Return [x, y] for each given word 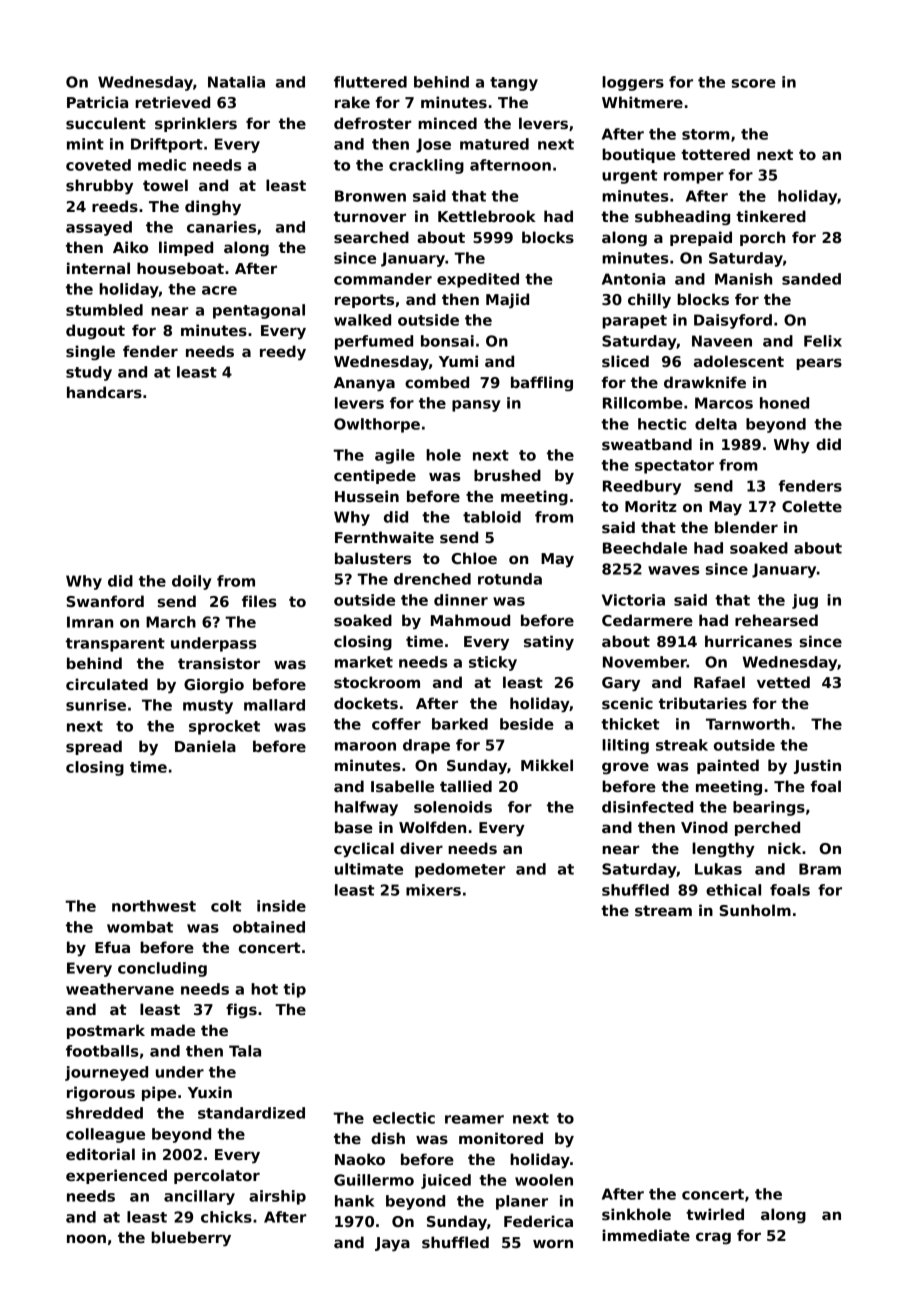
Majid [507, 300]
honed [784, 403]
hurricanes [748, 641]
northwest [154, 906]
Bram [820, 869]
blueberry [191, 1239]
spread [94, 747]
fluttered [370, 82]
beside [527, 724]
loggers [633, 83]
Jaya [392, 1244]
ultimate [369, 869]
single [90, 352]
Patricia [97, 102]
